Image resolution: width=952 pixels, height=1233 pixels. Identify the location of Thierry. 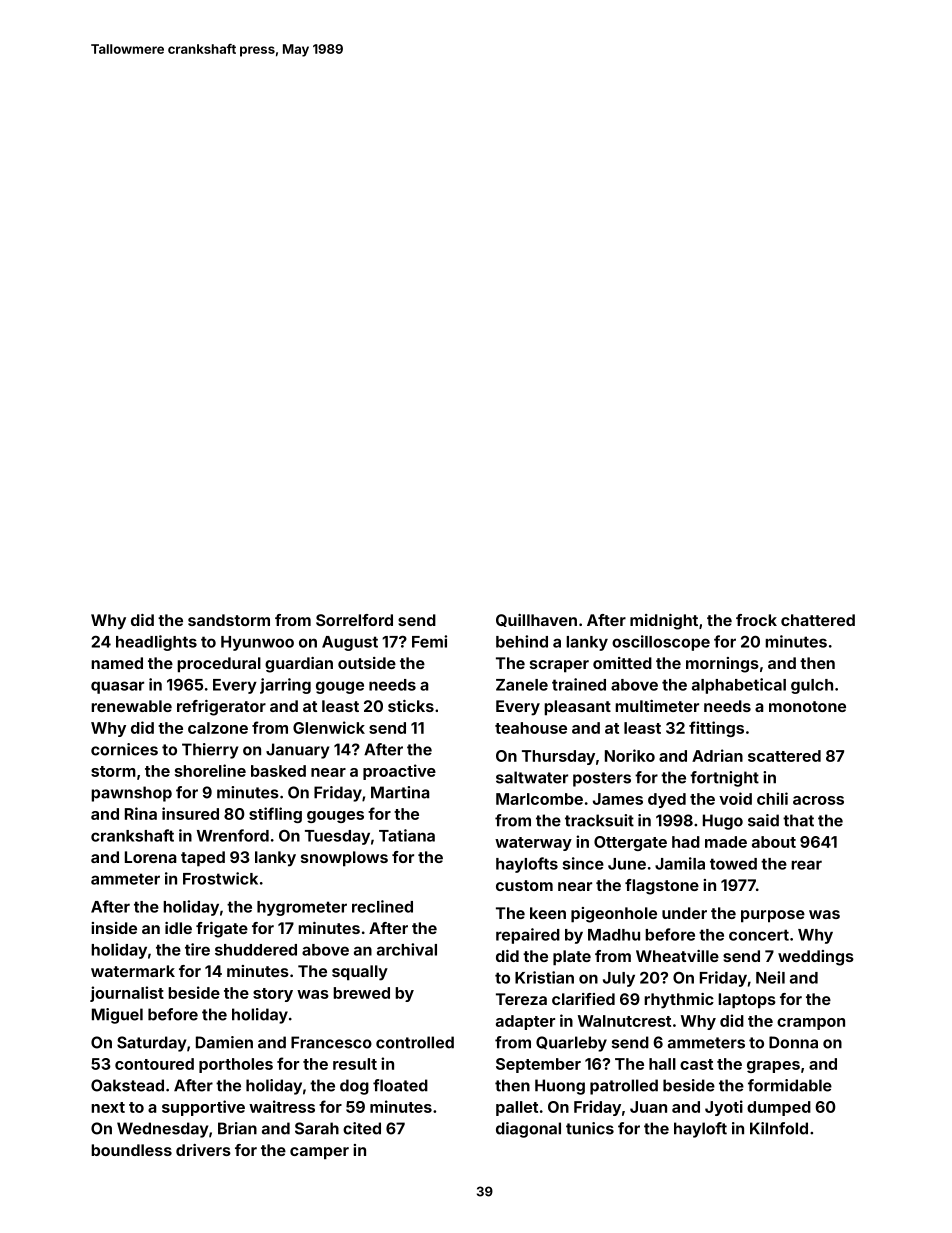
(210, 751).
